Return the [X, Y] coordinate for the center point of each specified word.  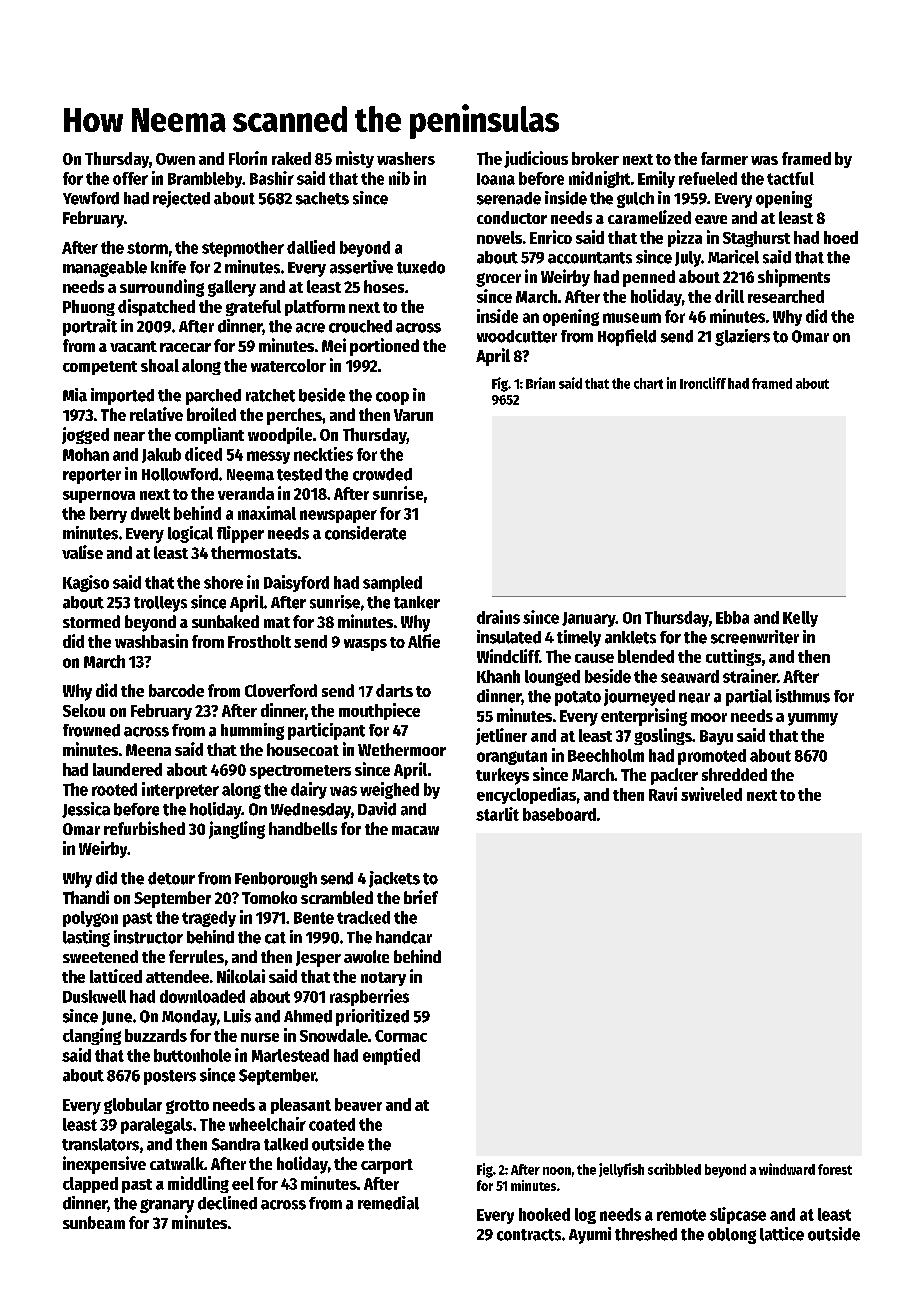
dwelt [150, 513]
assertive [361, 267]
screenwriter [755, 637]
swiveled [711, 794]
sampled [392, 584]
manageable [105, 269]
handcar [404, 937]
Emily [656, 179]
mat [277, 622]
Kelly [800, 619]
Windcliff [508, 656]
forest [835, 1169]
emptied [391, 1056]
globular [133, 1106]
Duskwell [94, 996]
